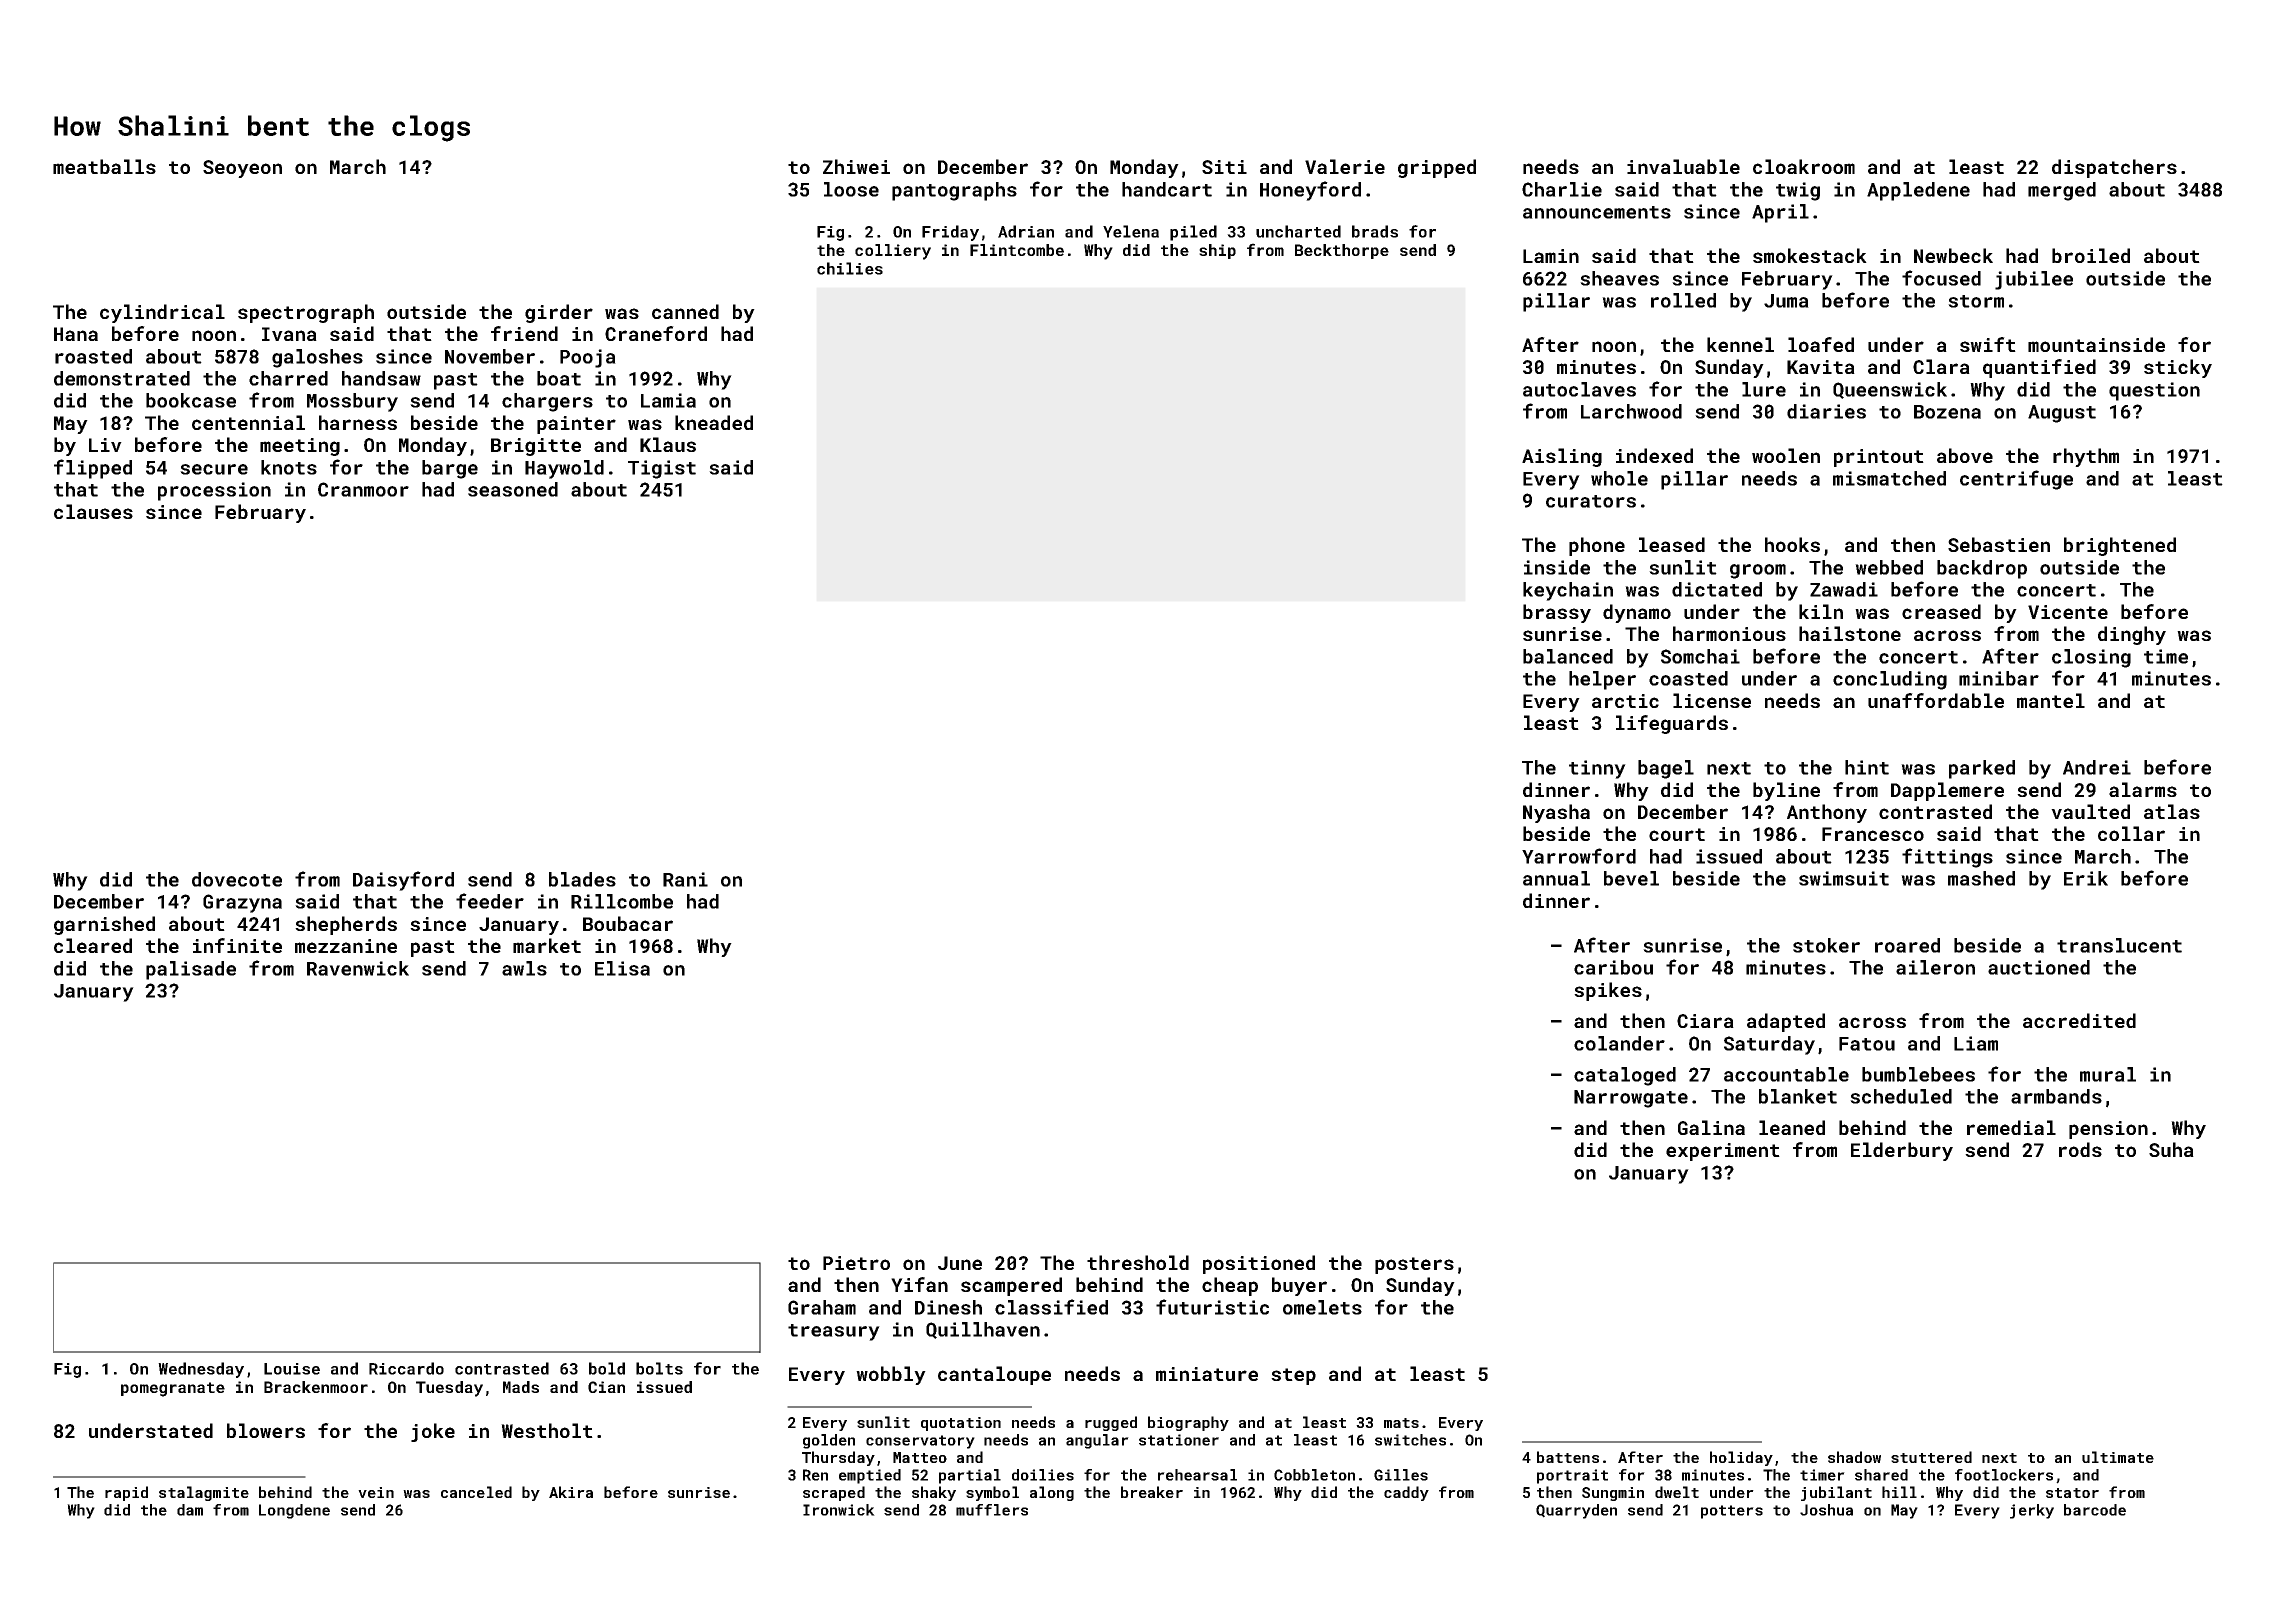  I want to click on Ravenwick, so click(358, 968).
